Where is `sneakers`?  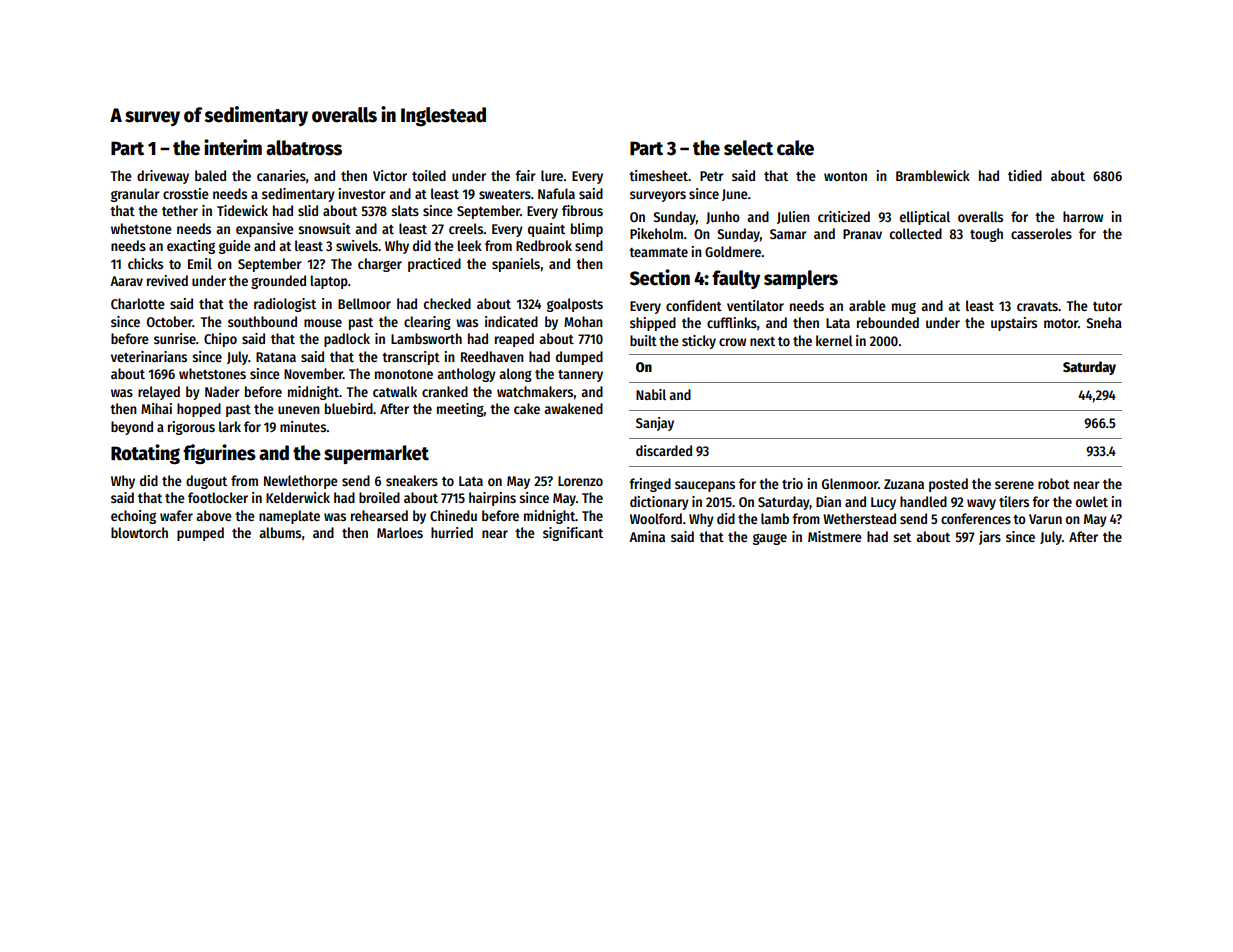
sneakers is located at coordinates (412, 480).
